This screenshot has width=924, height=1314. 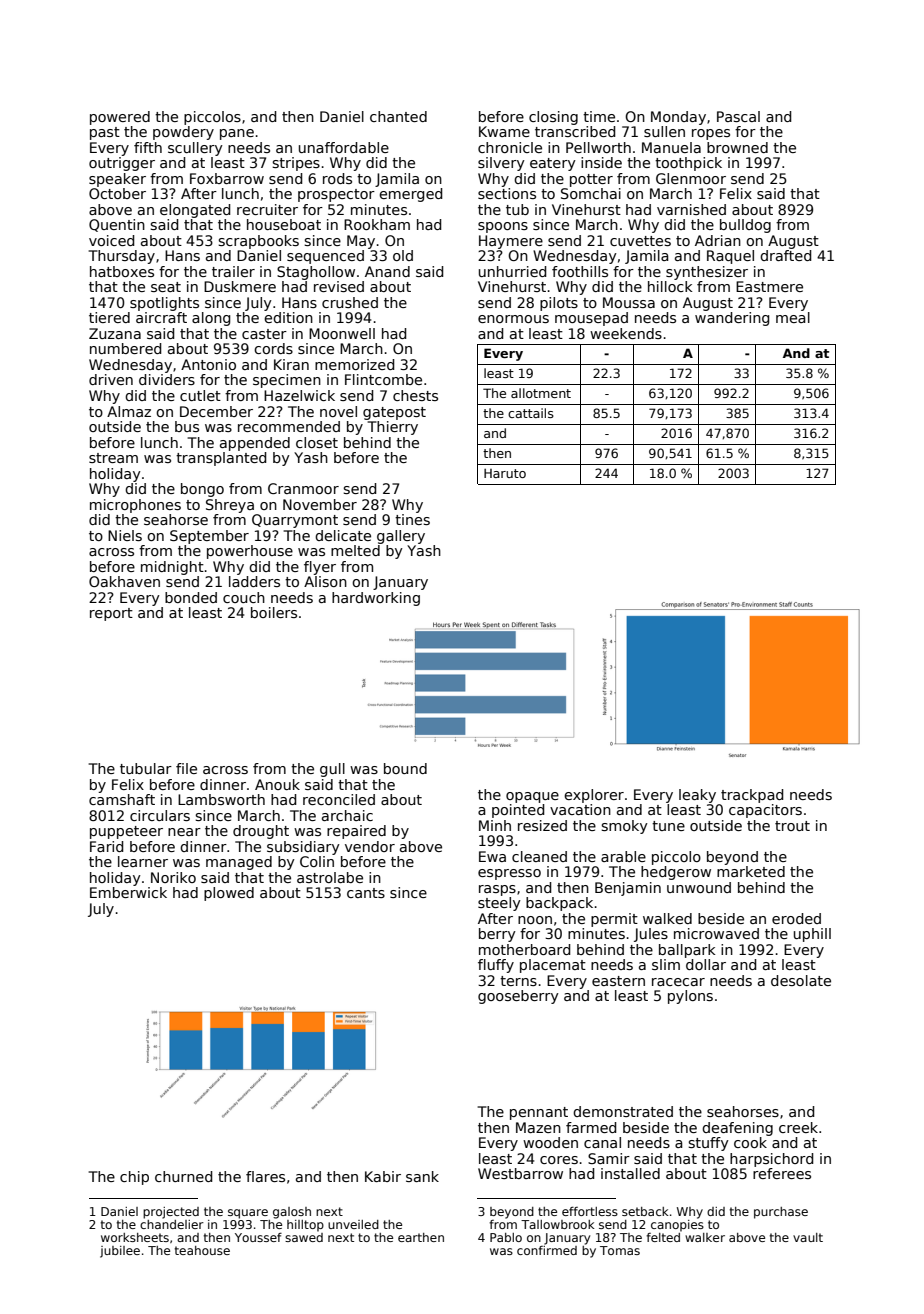 What do you see at coordinates (620, 1250) in the screenshot?
I see `Tomas` at bounding box center [620, 1250].
